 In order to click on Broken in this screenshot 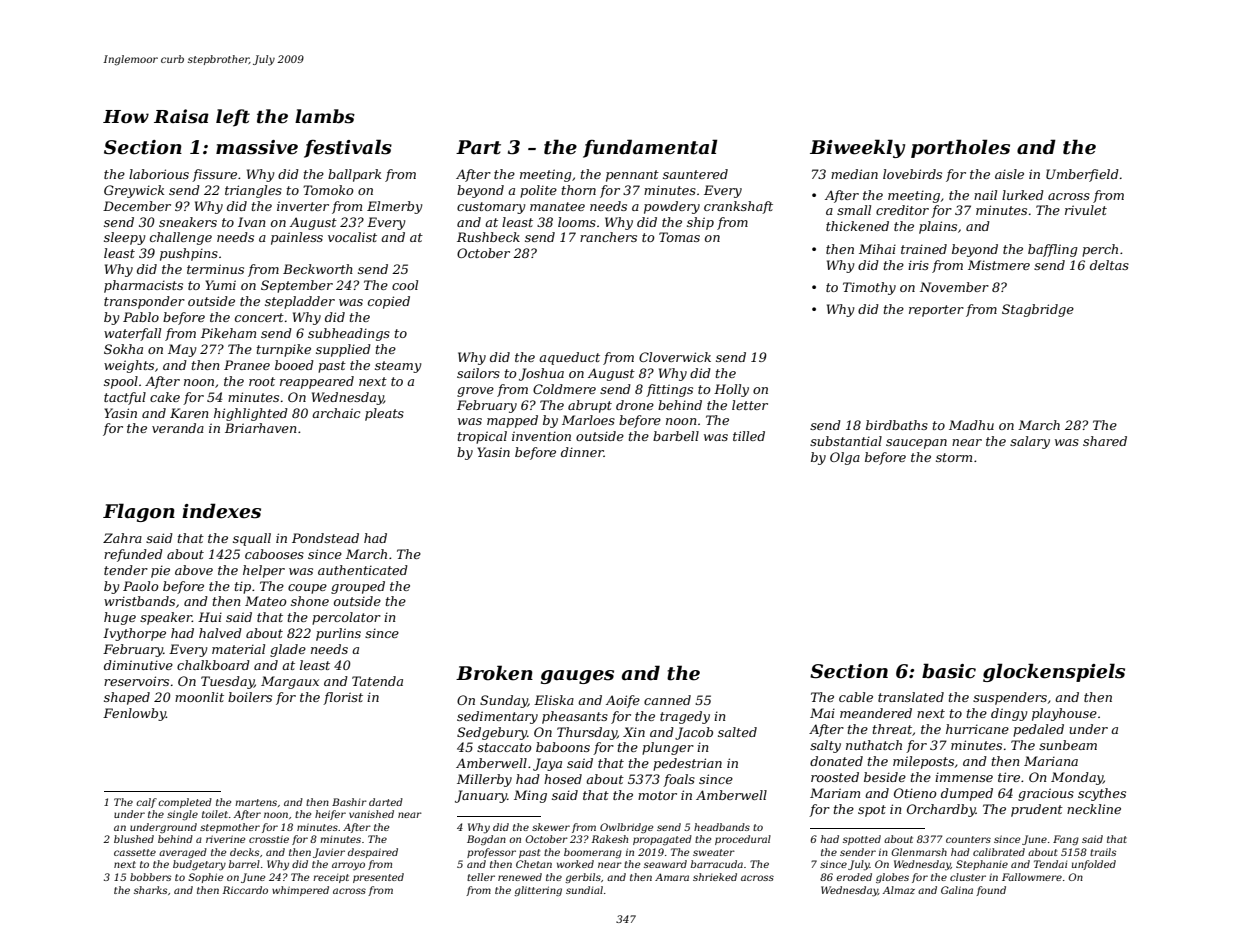, I will do `click(494, 673)`.
